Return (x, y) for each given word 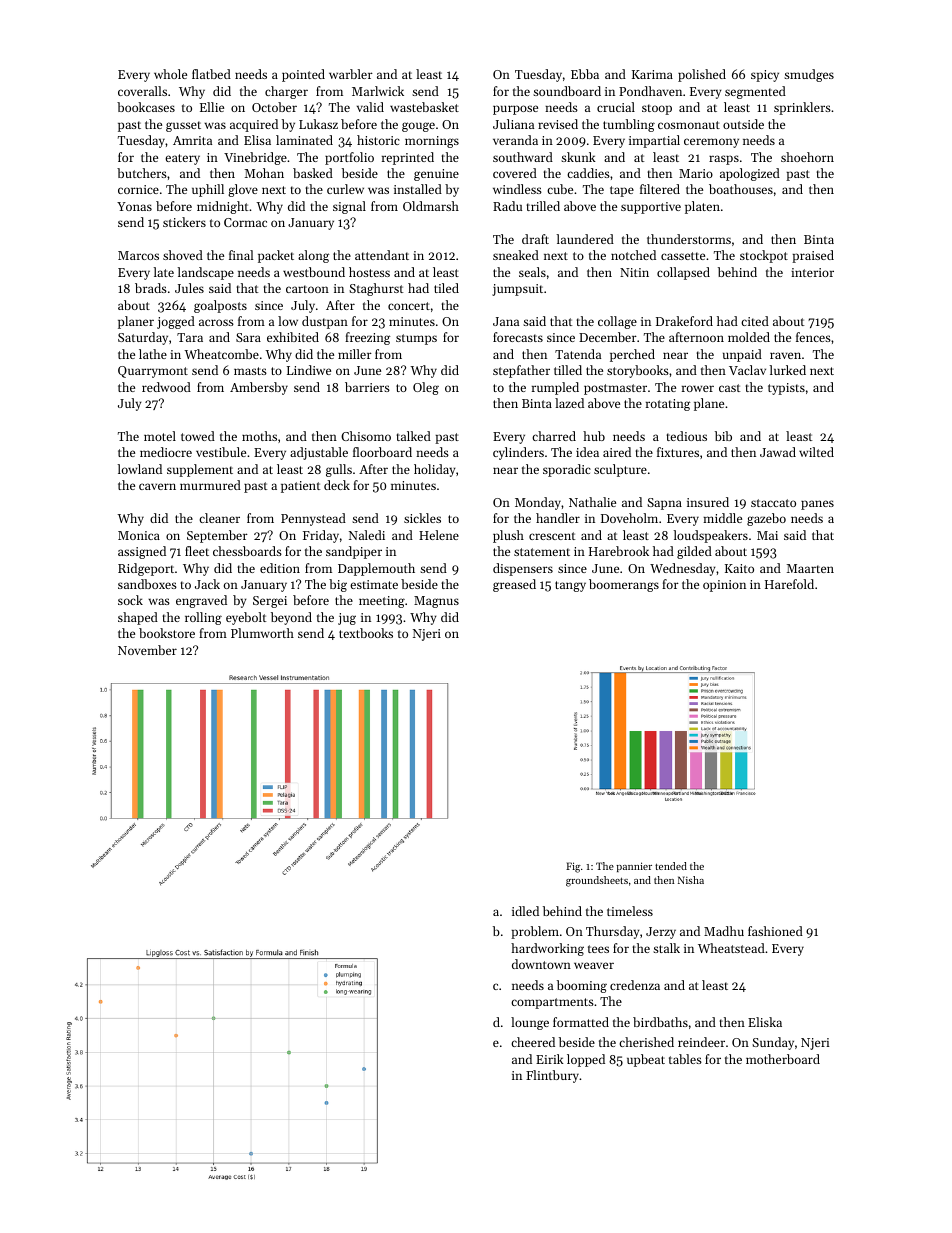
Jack (207, 584)
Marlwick (378, 91)
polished (702, 75)
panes (817, 505)
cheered (533, 1042)
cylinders (518, 453)
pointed (303, 75)
